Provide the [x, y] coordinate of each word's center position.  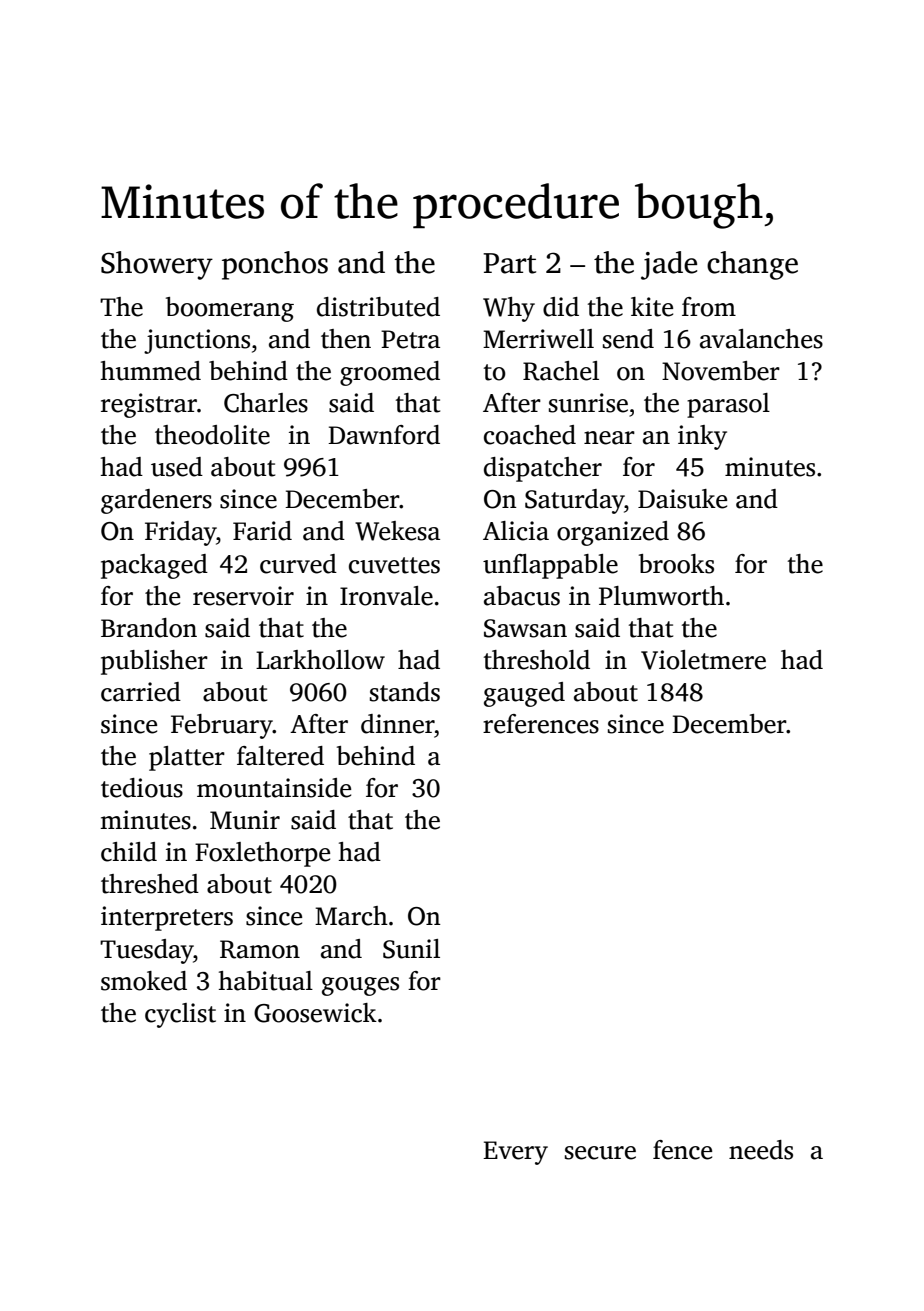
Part [509, 263]
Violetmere [703, 660]
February [222, 726]
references [541, 724]
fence [682, 1150]
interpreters [167, 918]
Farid [262, 531]
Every [515, 1153]
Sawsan [525, 628]
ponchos [275, 265]
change [752, 265]
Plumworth [661, 596]
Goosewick [315, 1013]
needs [761, 1150]
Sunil [411, 949]
